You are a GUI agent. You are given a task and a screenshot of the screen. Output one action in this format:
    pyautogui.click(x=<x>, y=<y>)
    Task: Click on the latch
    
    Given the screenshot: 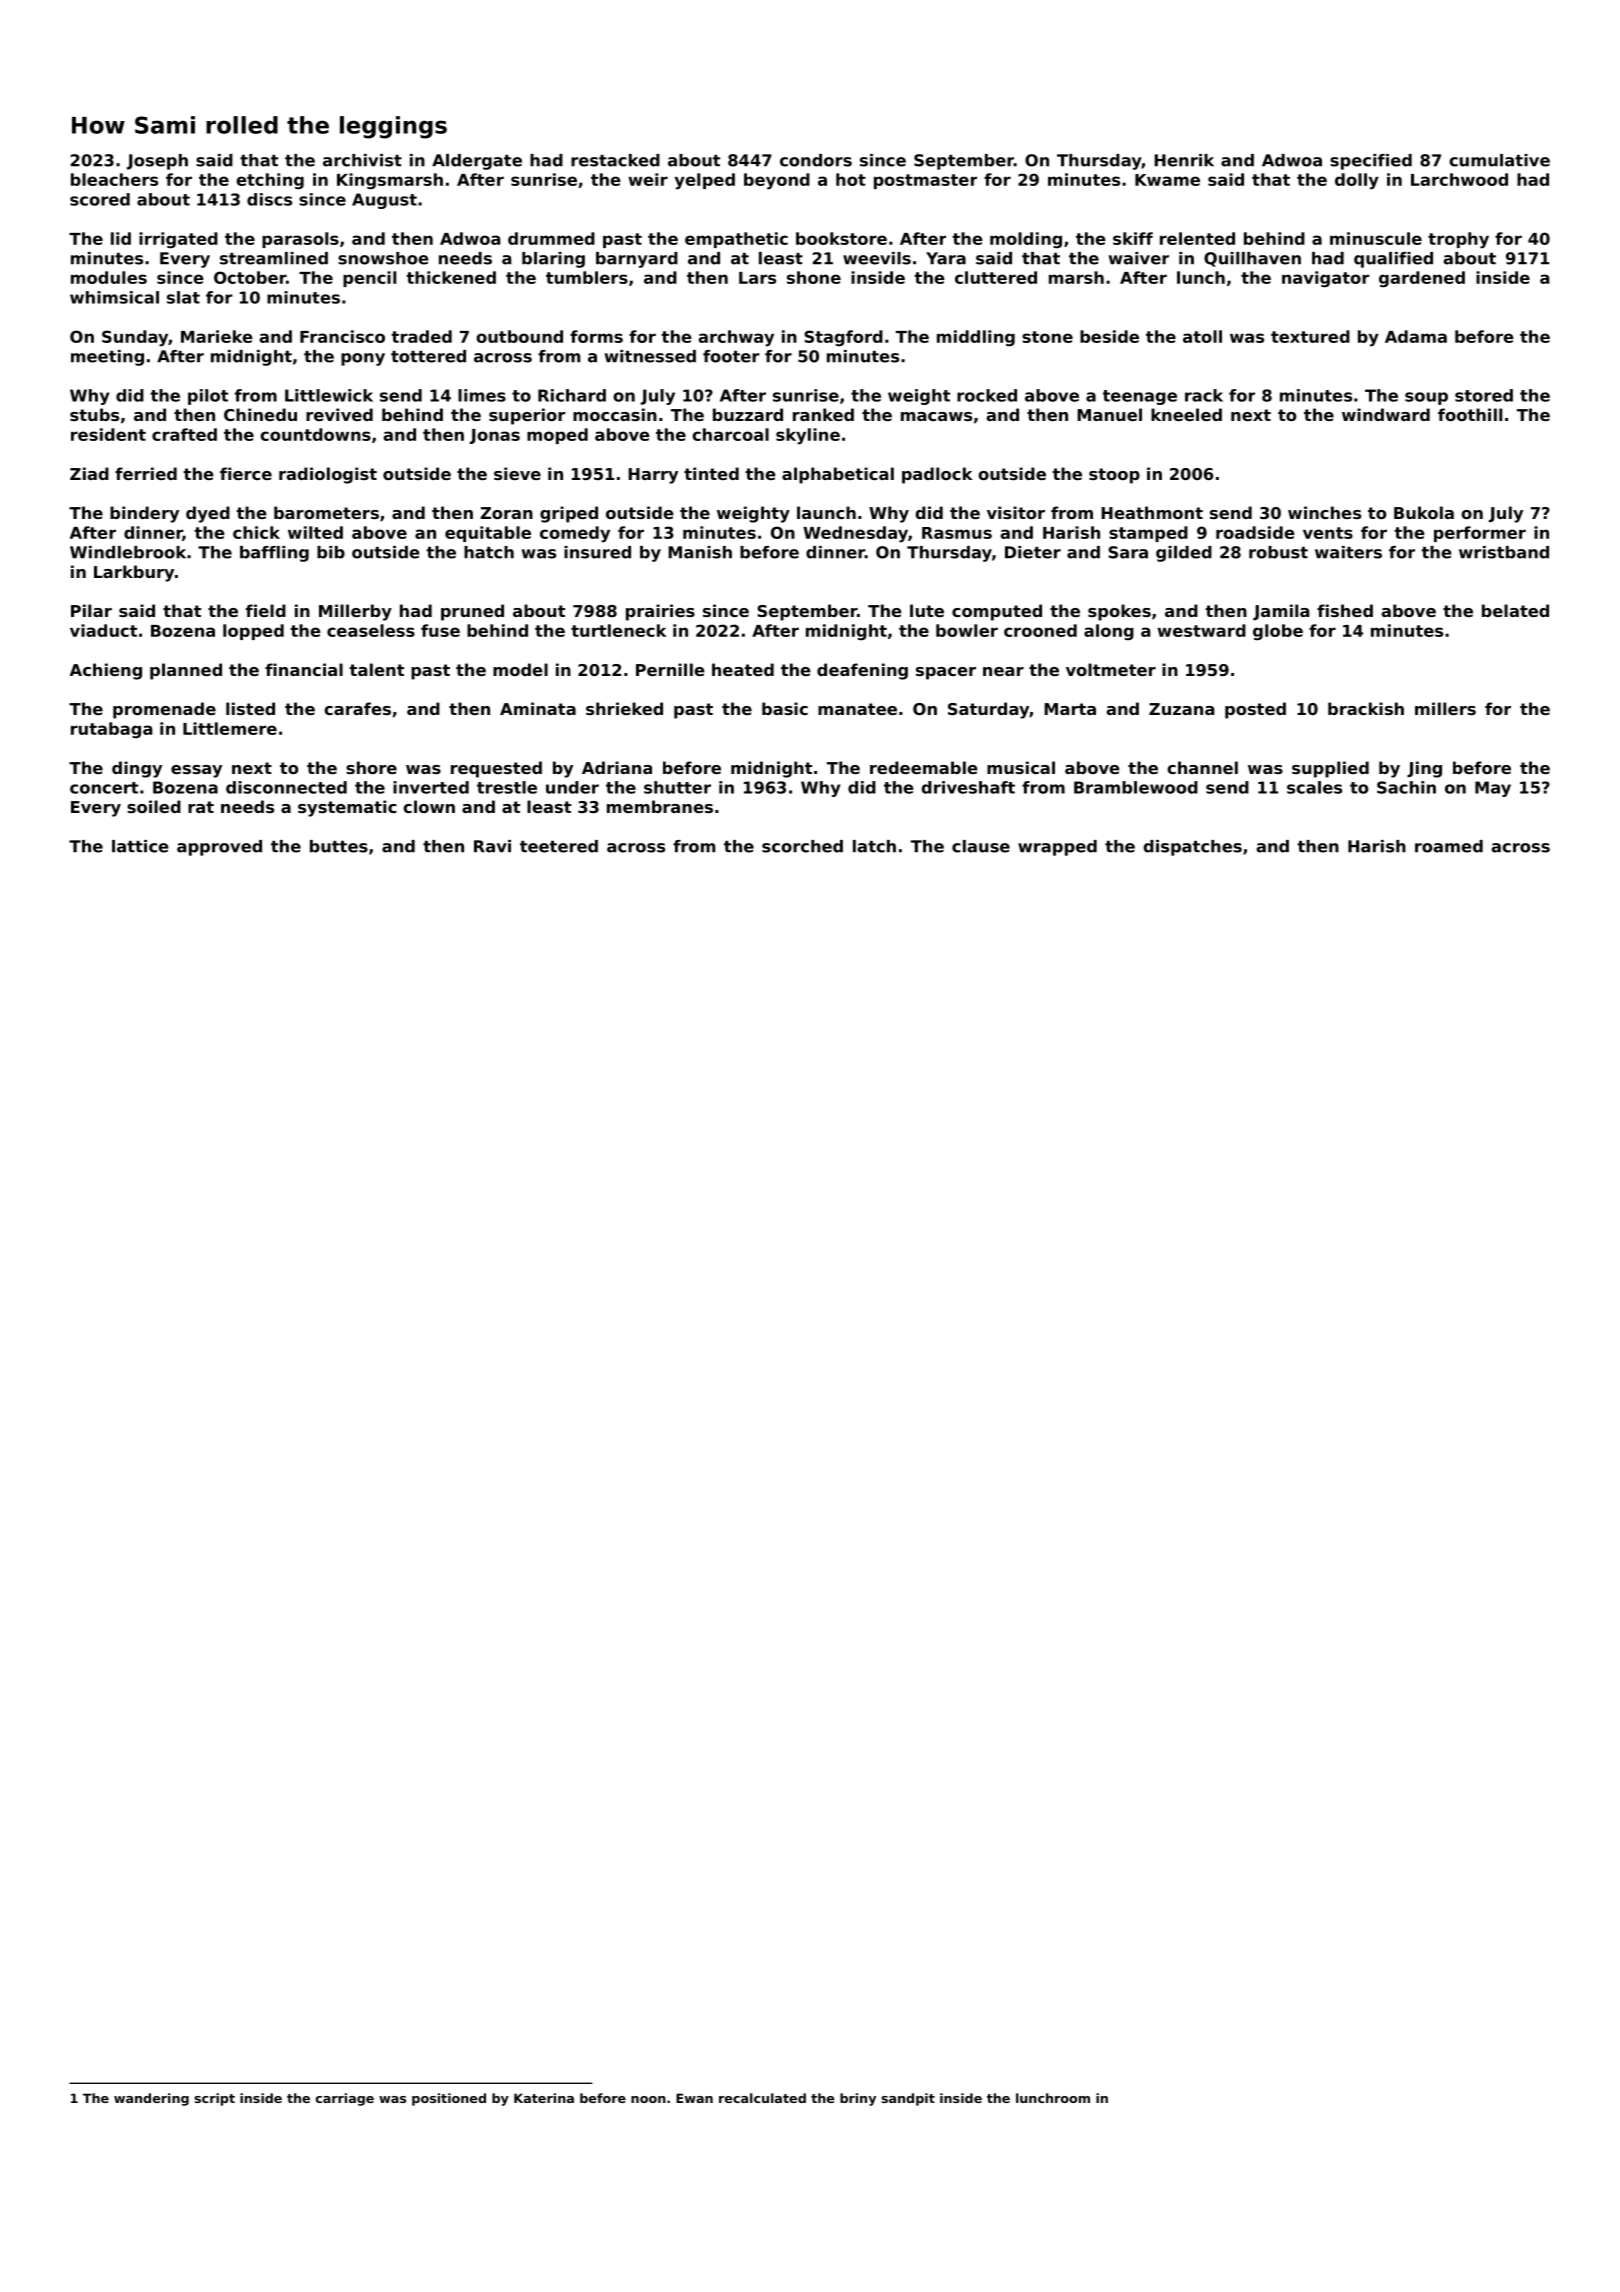 What is the action you would take?
    pyautogui.click(x=874, y=846)
